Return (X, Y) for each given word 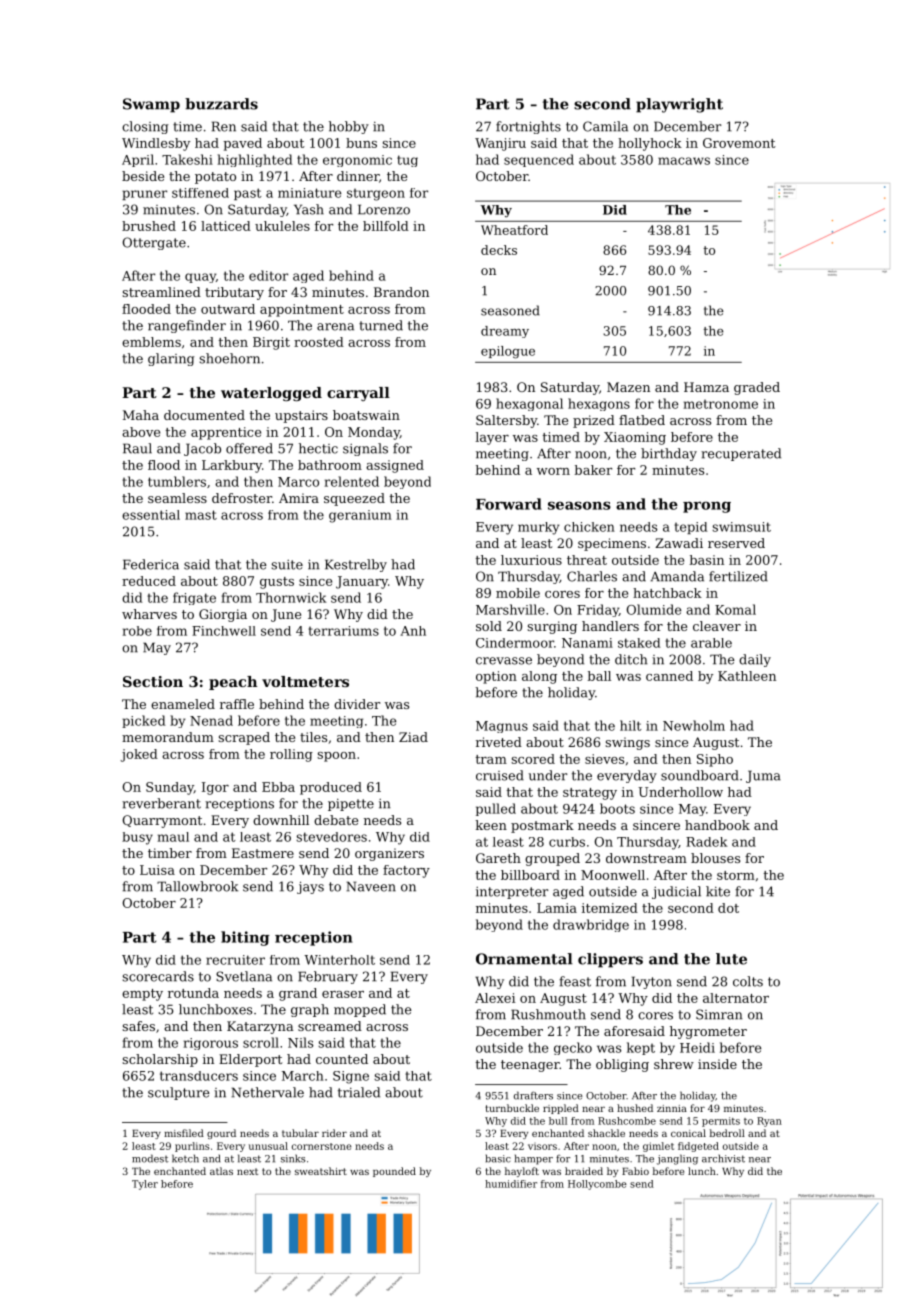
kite (718, 891)
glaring (171, 359)
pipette (351, 805)
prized (594, 421)
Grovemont (739, 143)
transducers (199, 1076)
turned (381, 325)
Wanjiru (500, 144)
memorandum (168, 737)
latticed (226, 226)
